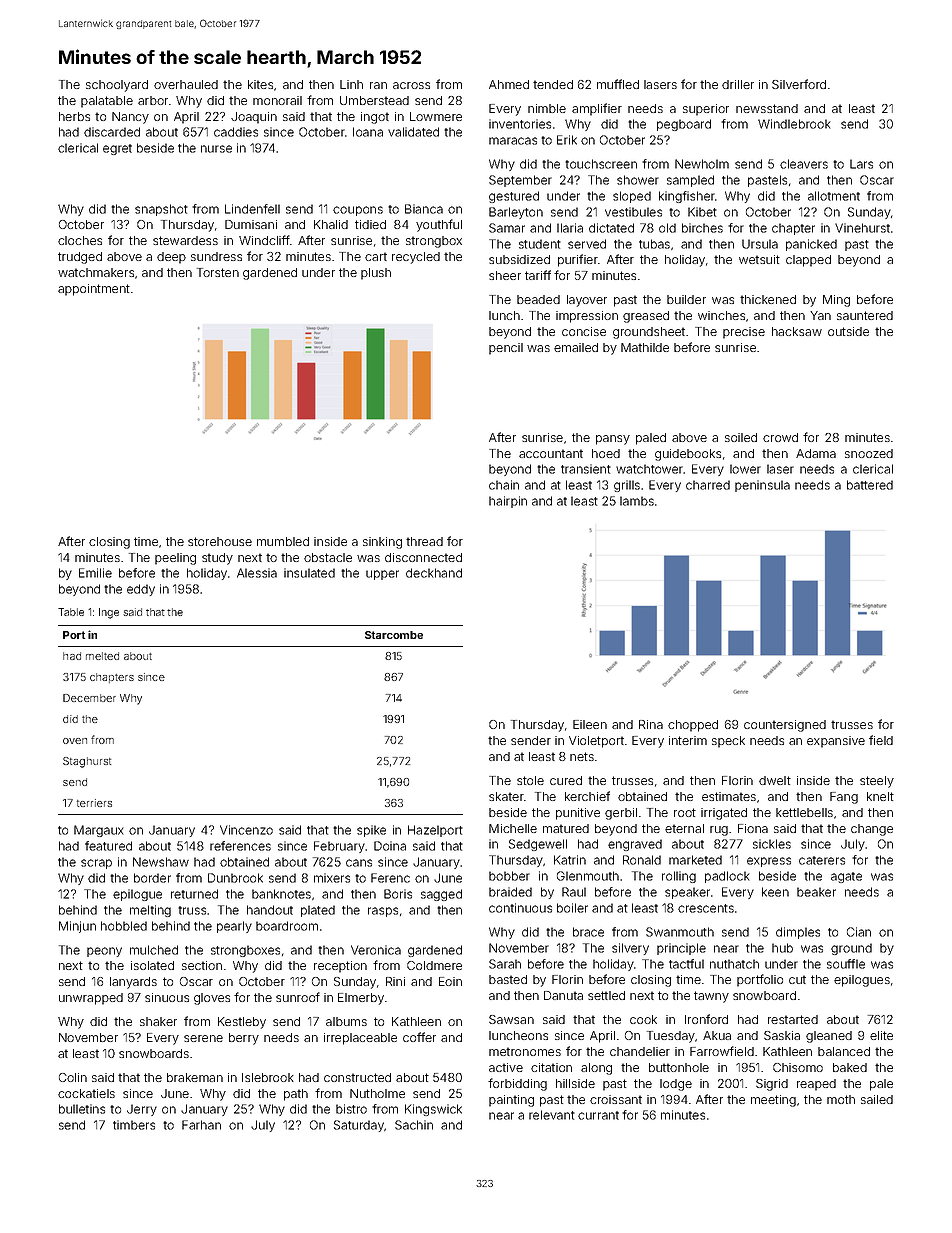  I want to click on accountant, so click(551, 453).
